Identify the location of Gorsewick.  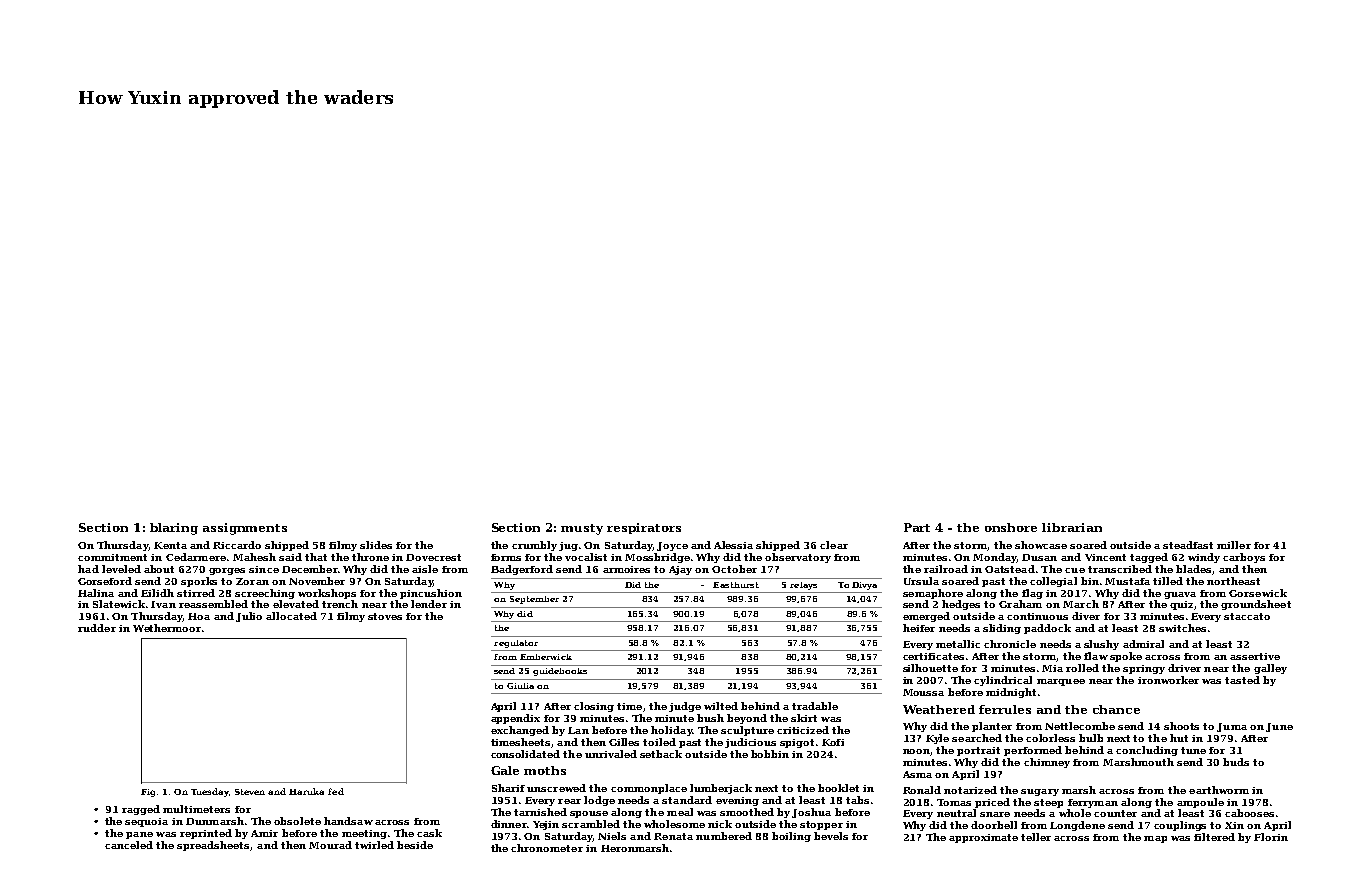
(1258, 593).
